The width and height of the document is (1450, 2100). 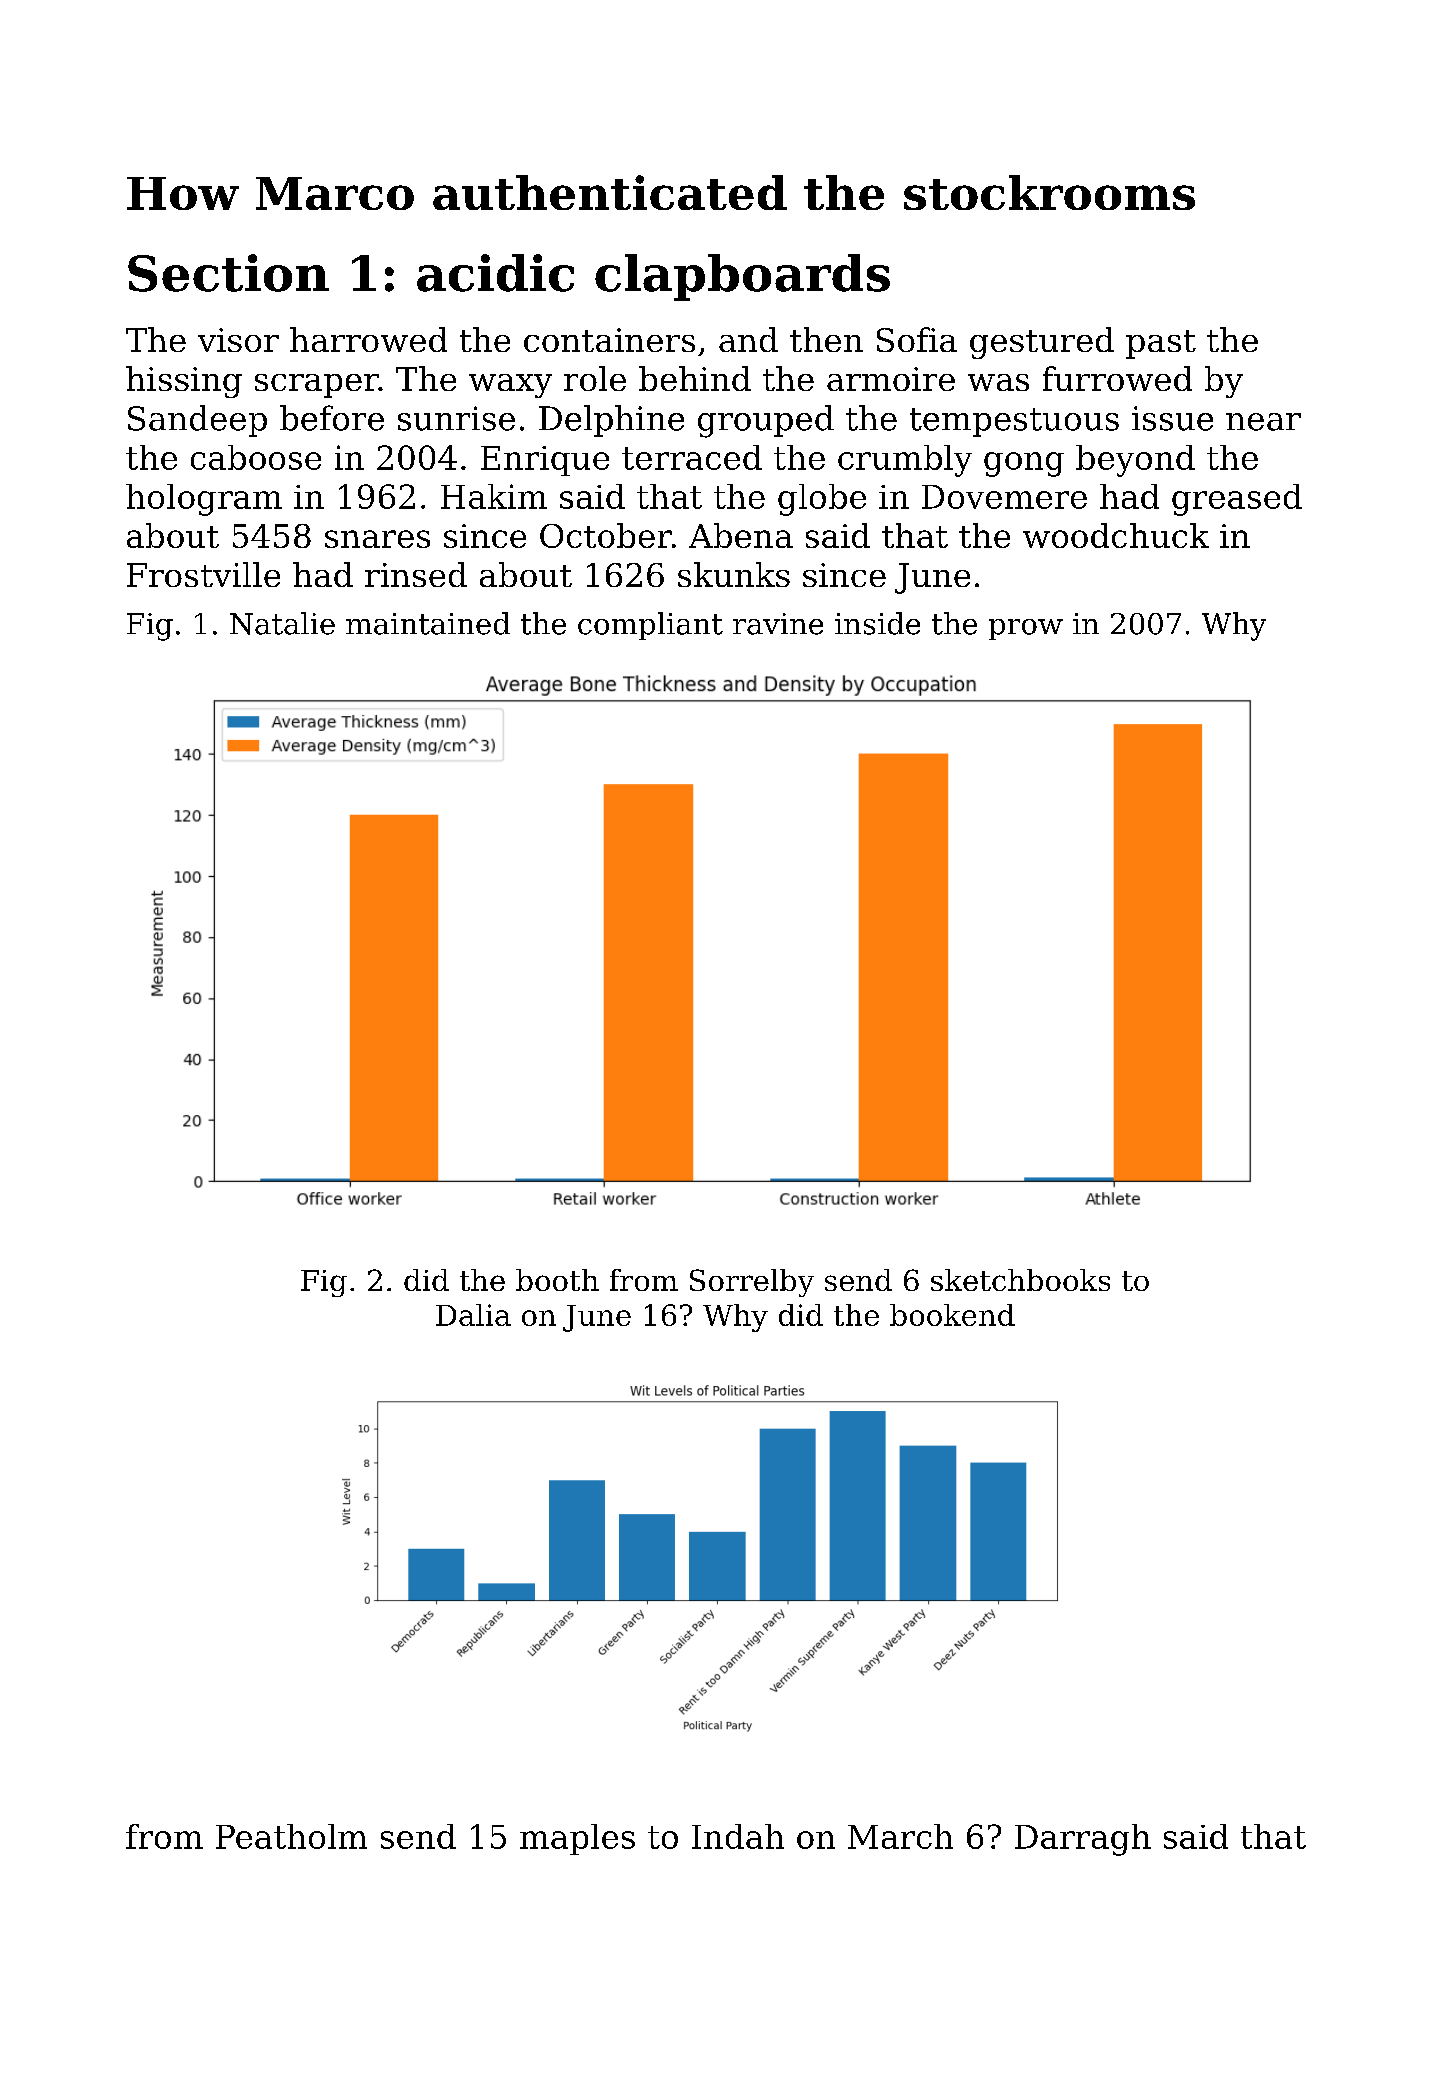 I want to click on Peatholm, so click(x=291, y=1836).
